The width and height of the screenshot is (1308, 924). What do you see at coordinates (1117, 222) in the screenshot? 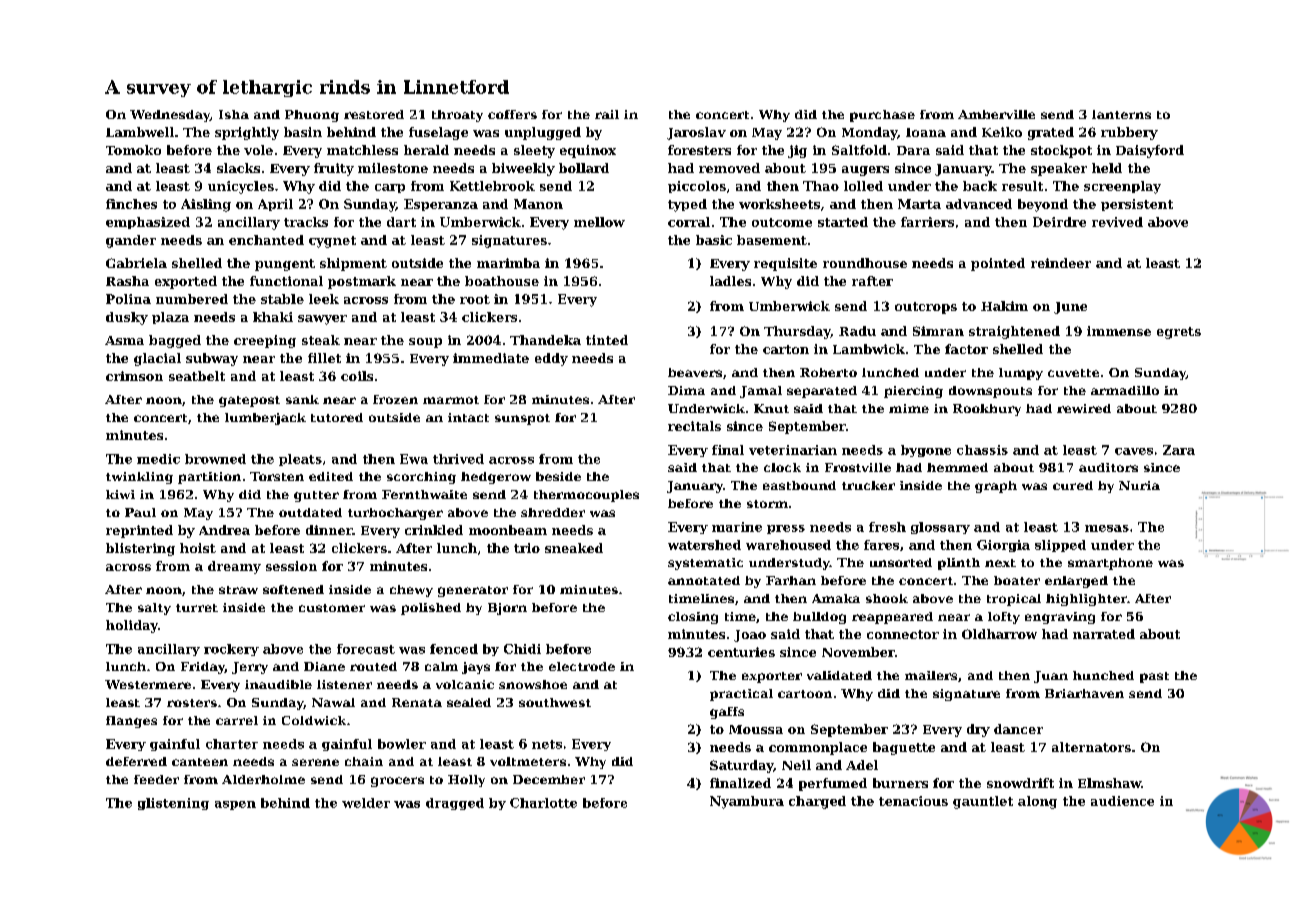
I see `revived` at bounding box center [1117, 222].
